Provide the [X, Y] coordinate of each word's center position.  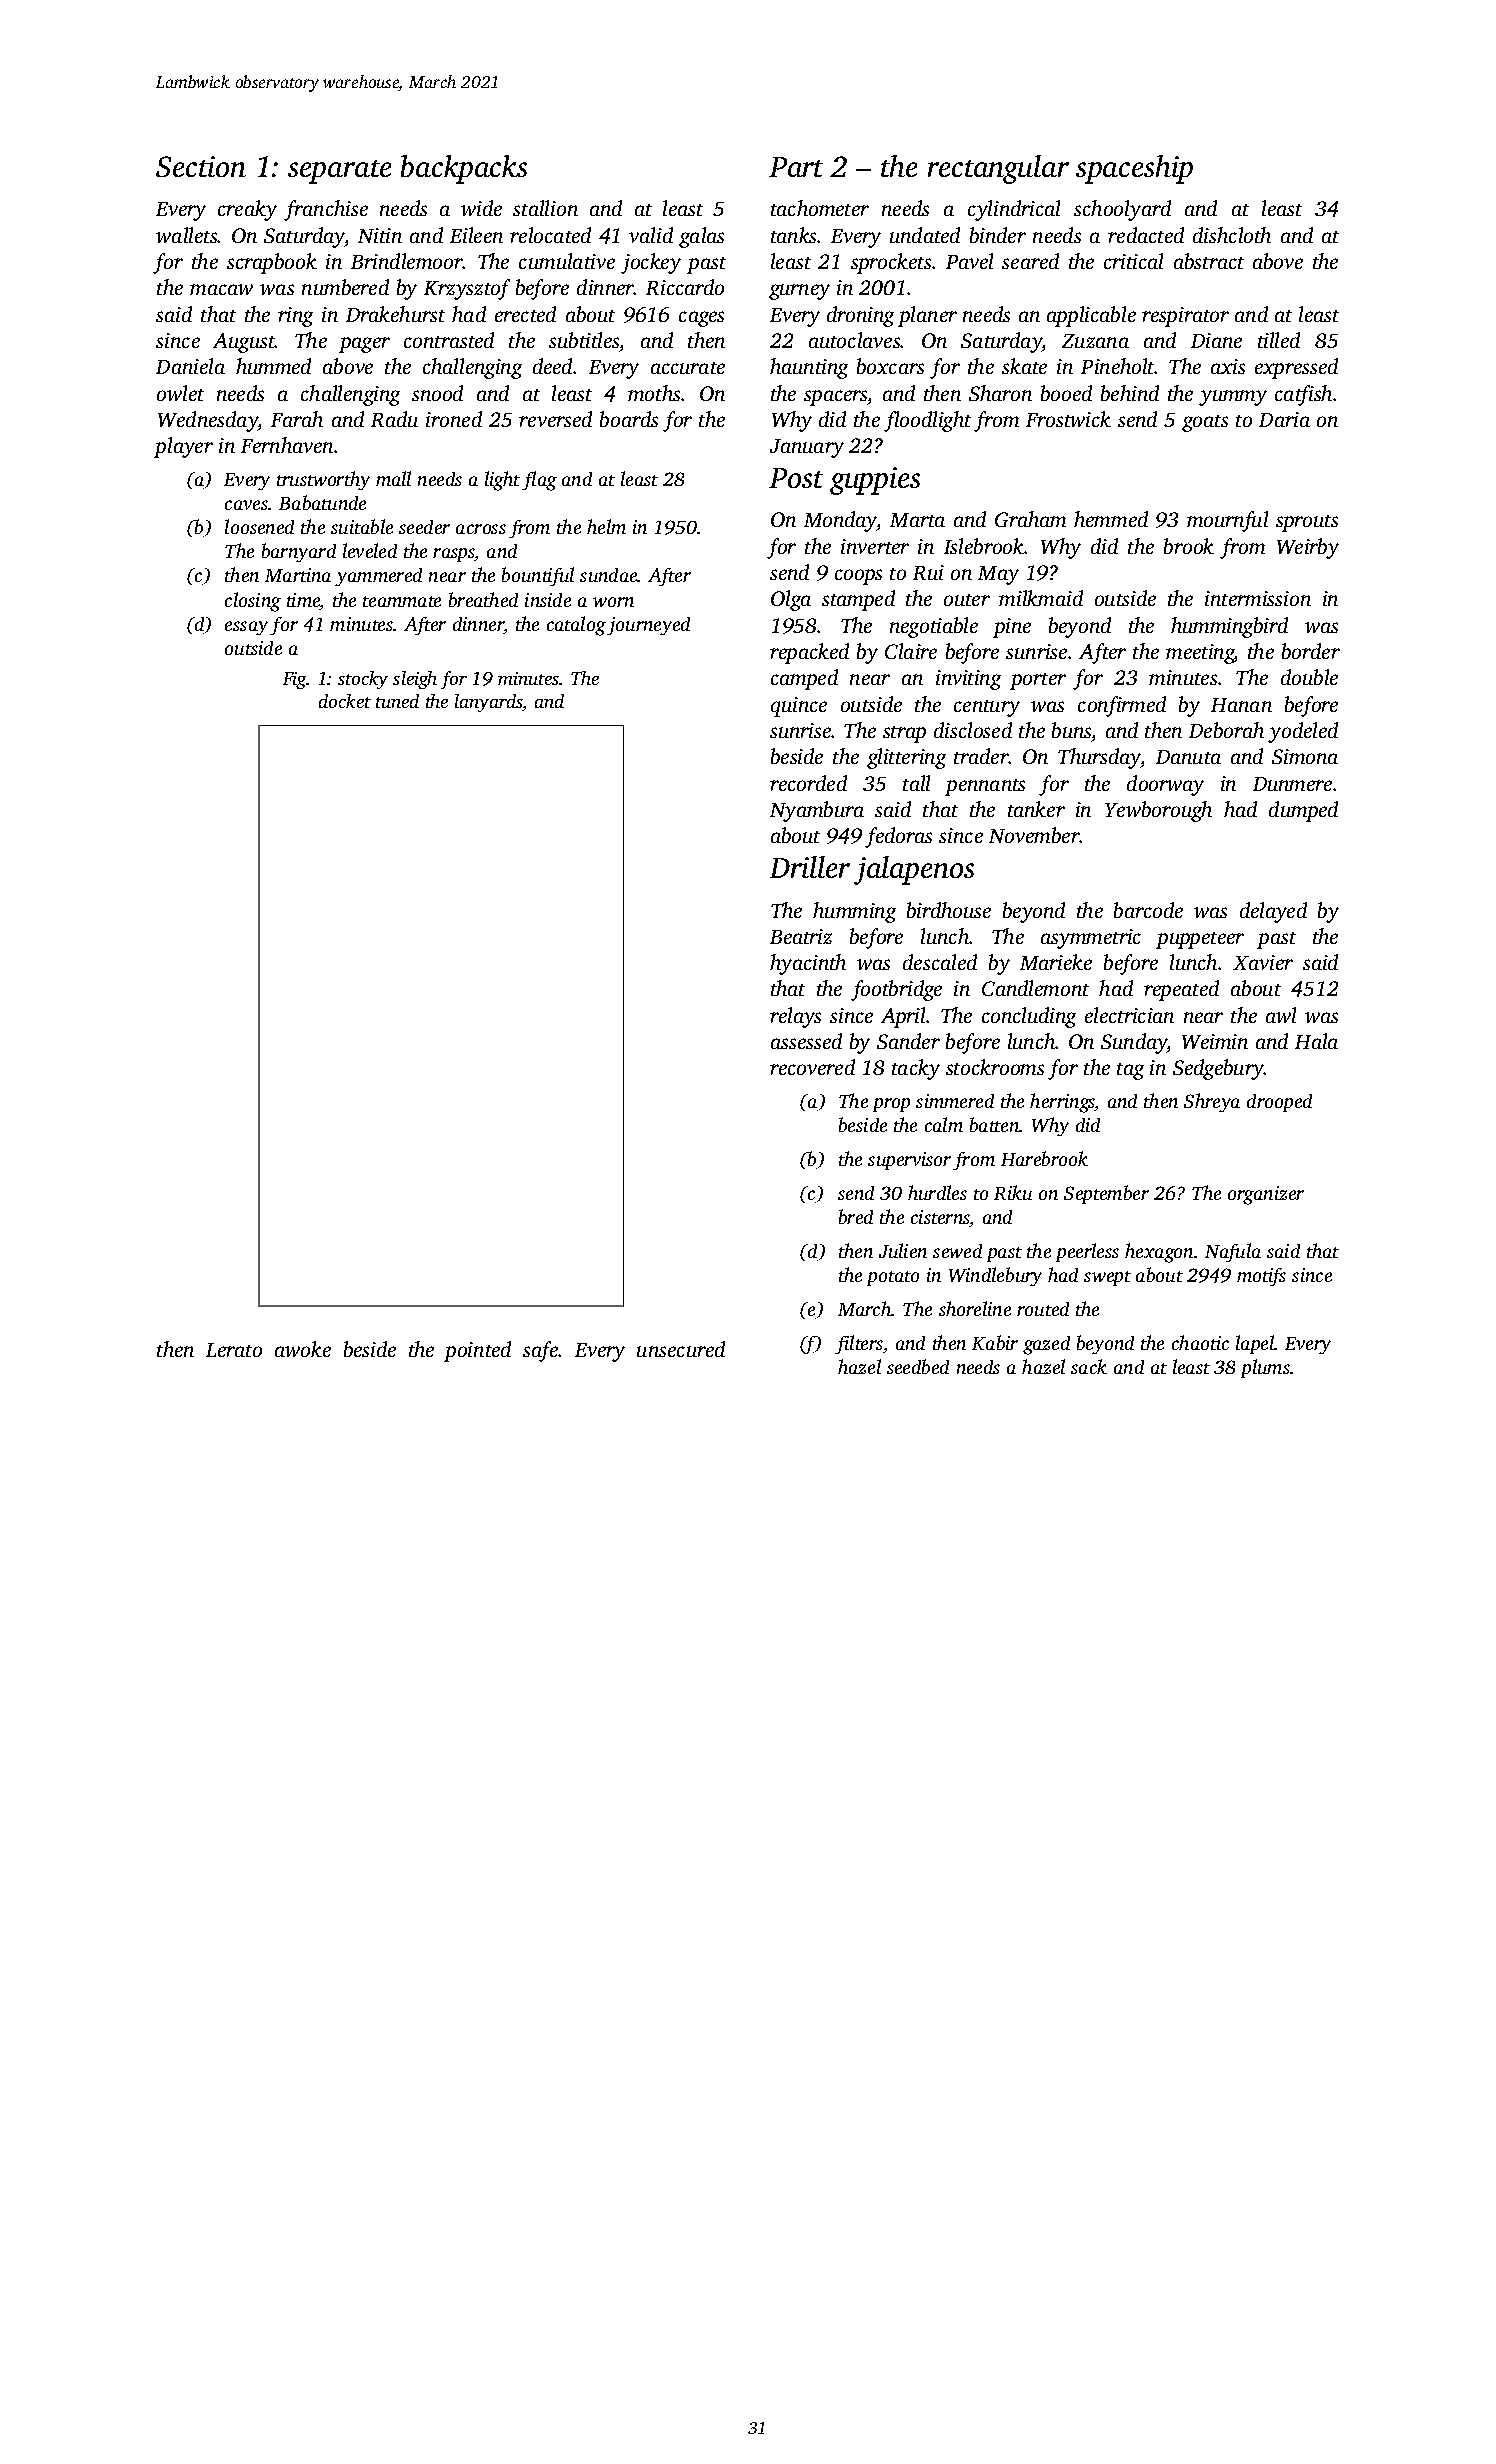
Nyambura [817, 811]
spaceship [1134, 169]
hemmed [1111, 519]
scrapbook [272, 263]
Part [796, 167]
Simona [1305, 756]
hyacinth [808, 964]
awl [1281, 1015]
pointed [477, 1351]
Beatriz [801, 936]
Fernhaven [287, 445]
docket [345, 701]
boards [629, 419]
